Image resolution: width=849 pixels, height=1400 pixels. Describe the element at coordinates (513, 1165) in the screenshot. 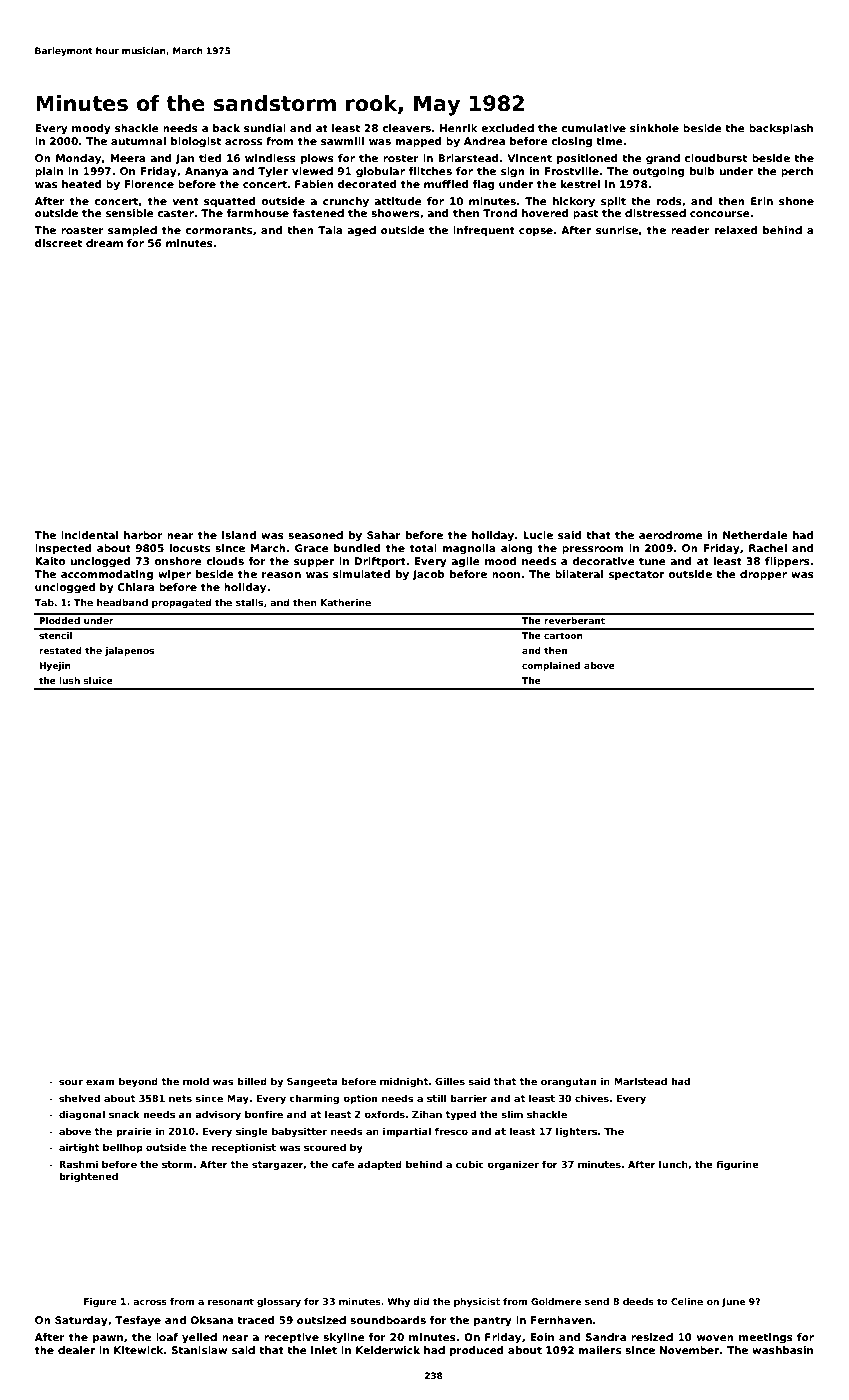

I see `organizer` at that location.
